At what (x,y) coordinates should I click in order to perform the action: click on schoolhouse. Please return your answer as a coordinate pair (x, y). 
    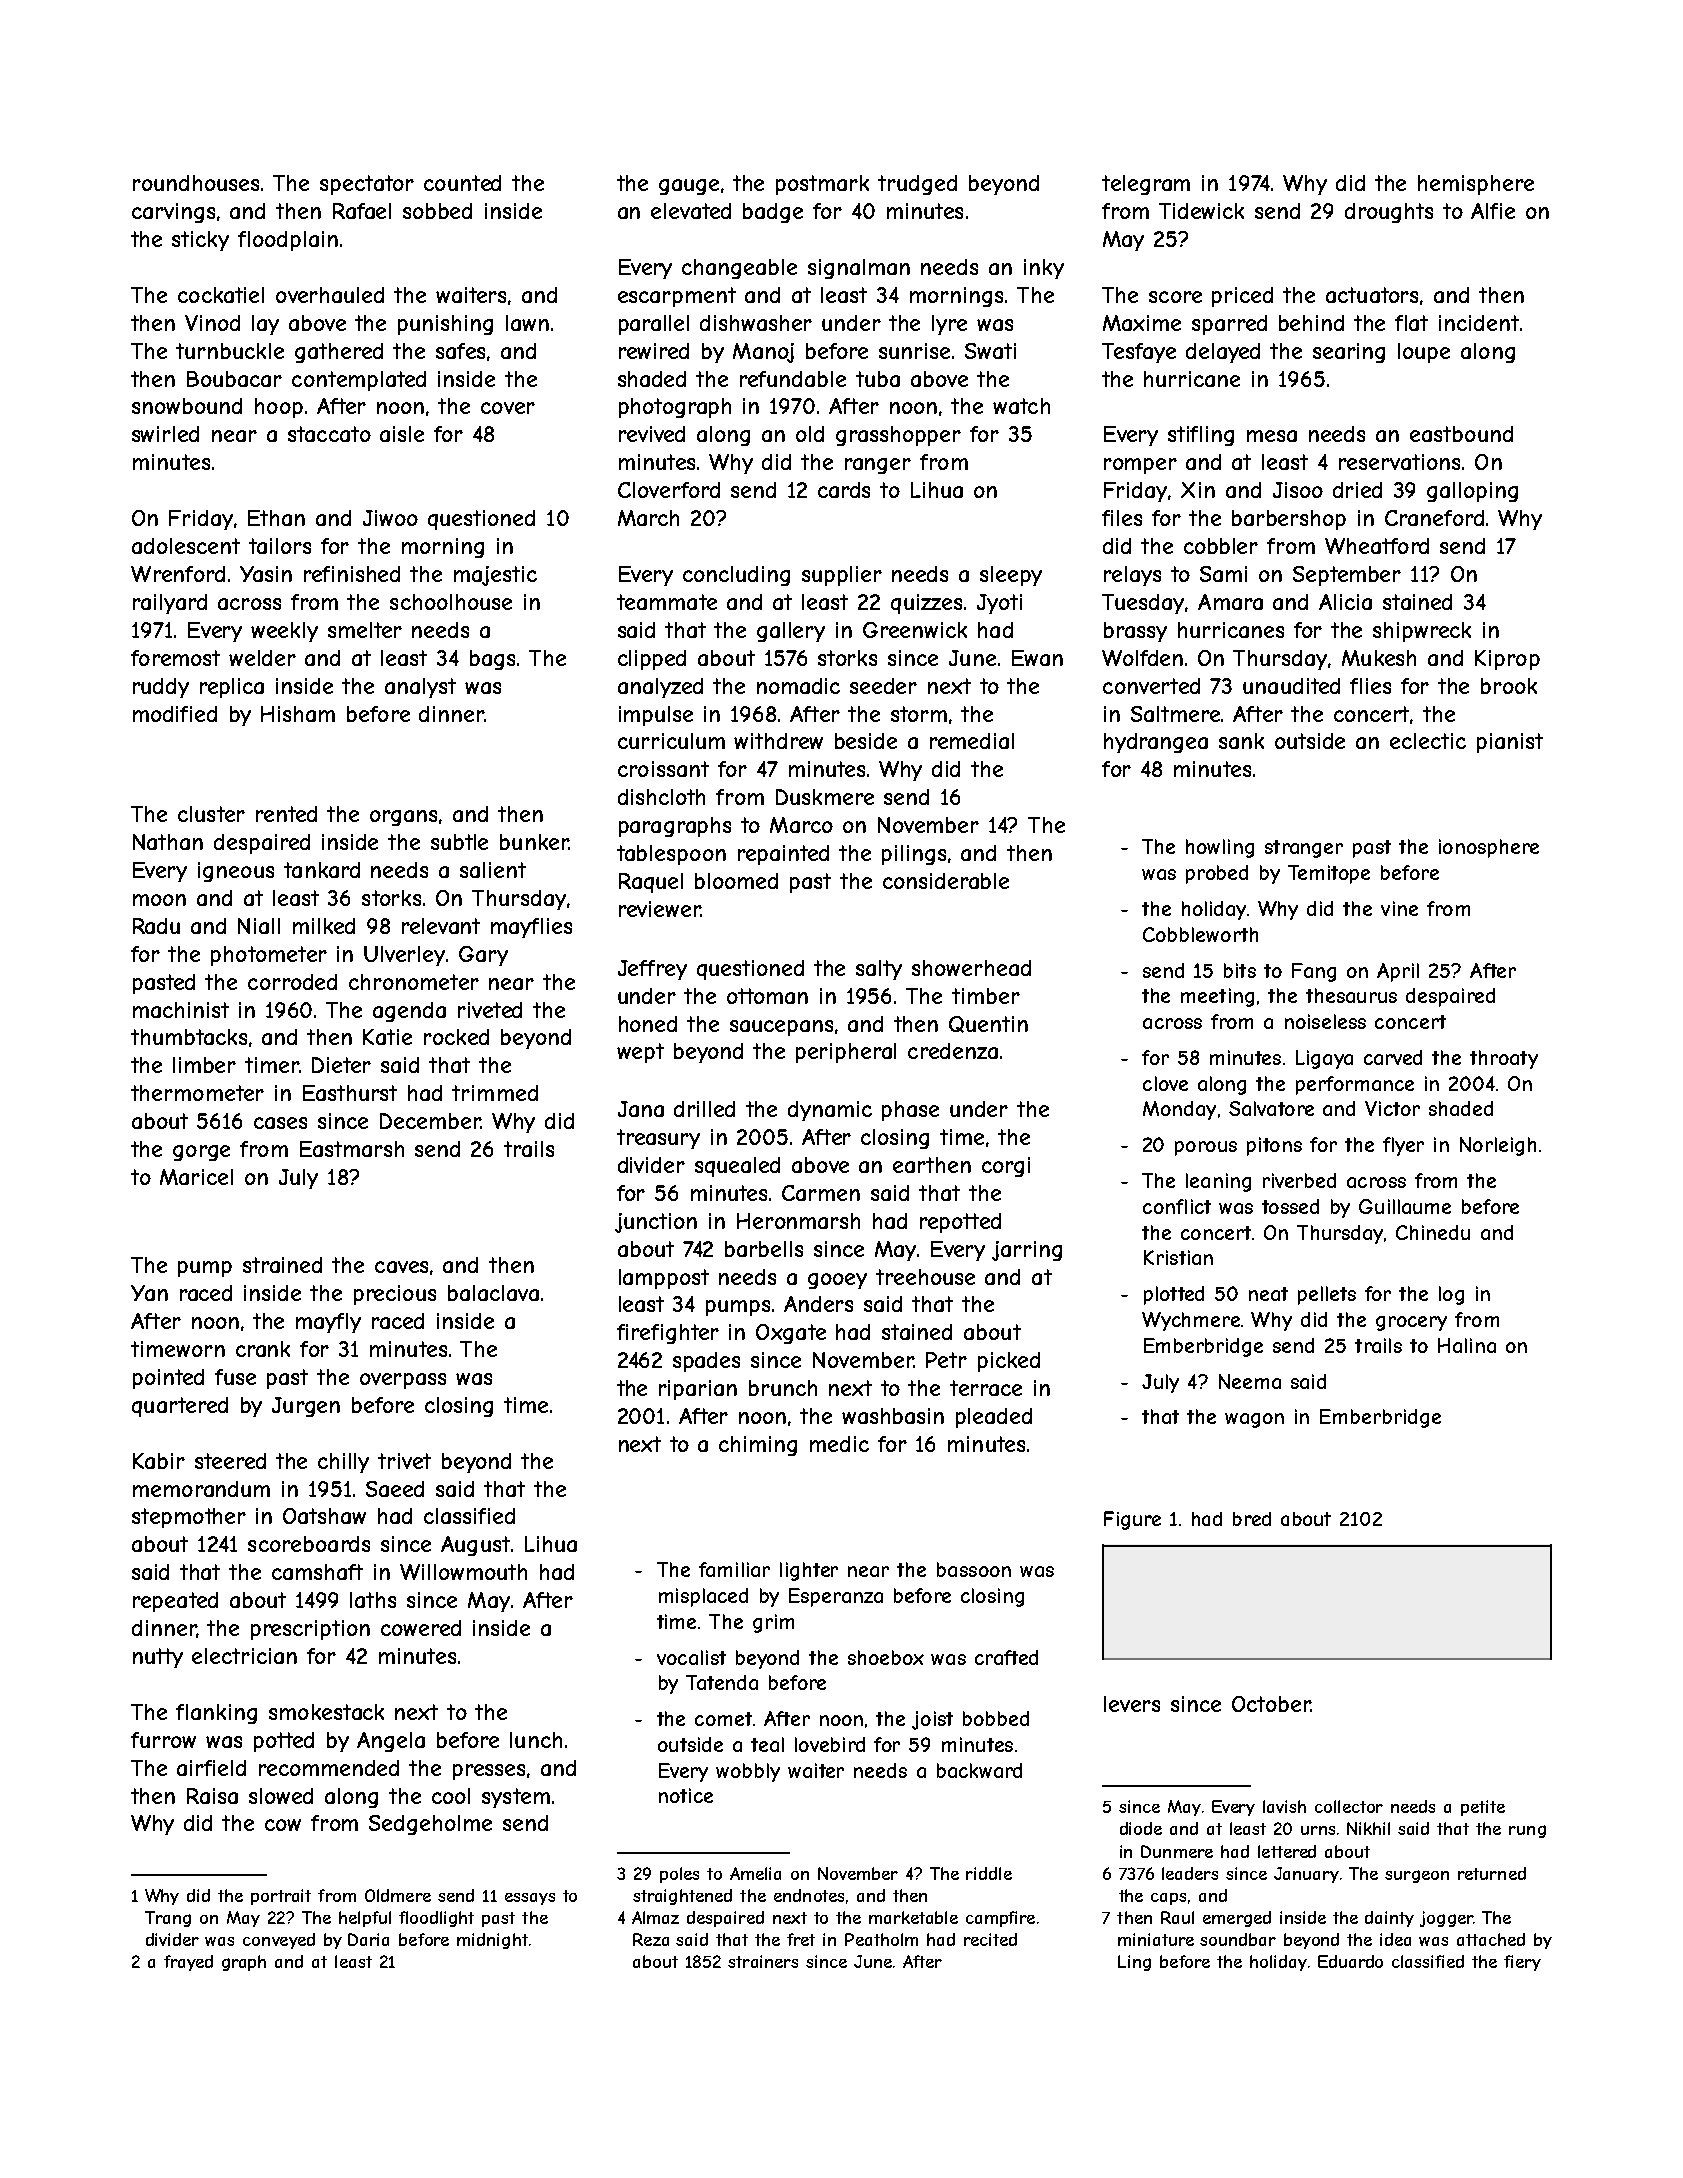
    Looking at the image, I should click on (451, 602).
